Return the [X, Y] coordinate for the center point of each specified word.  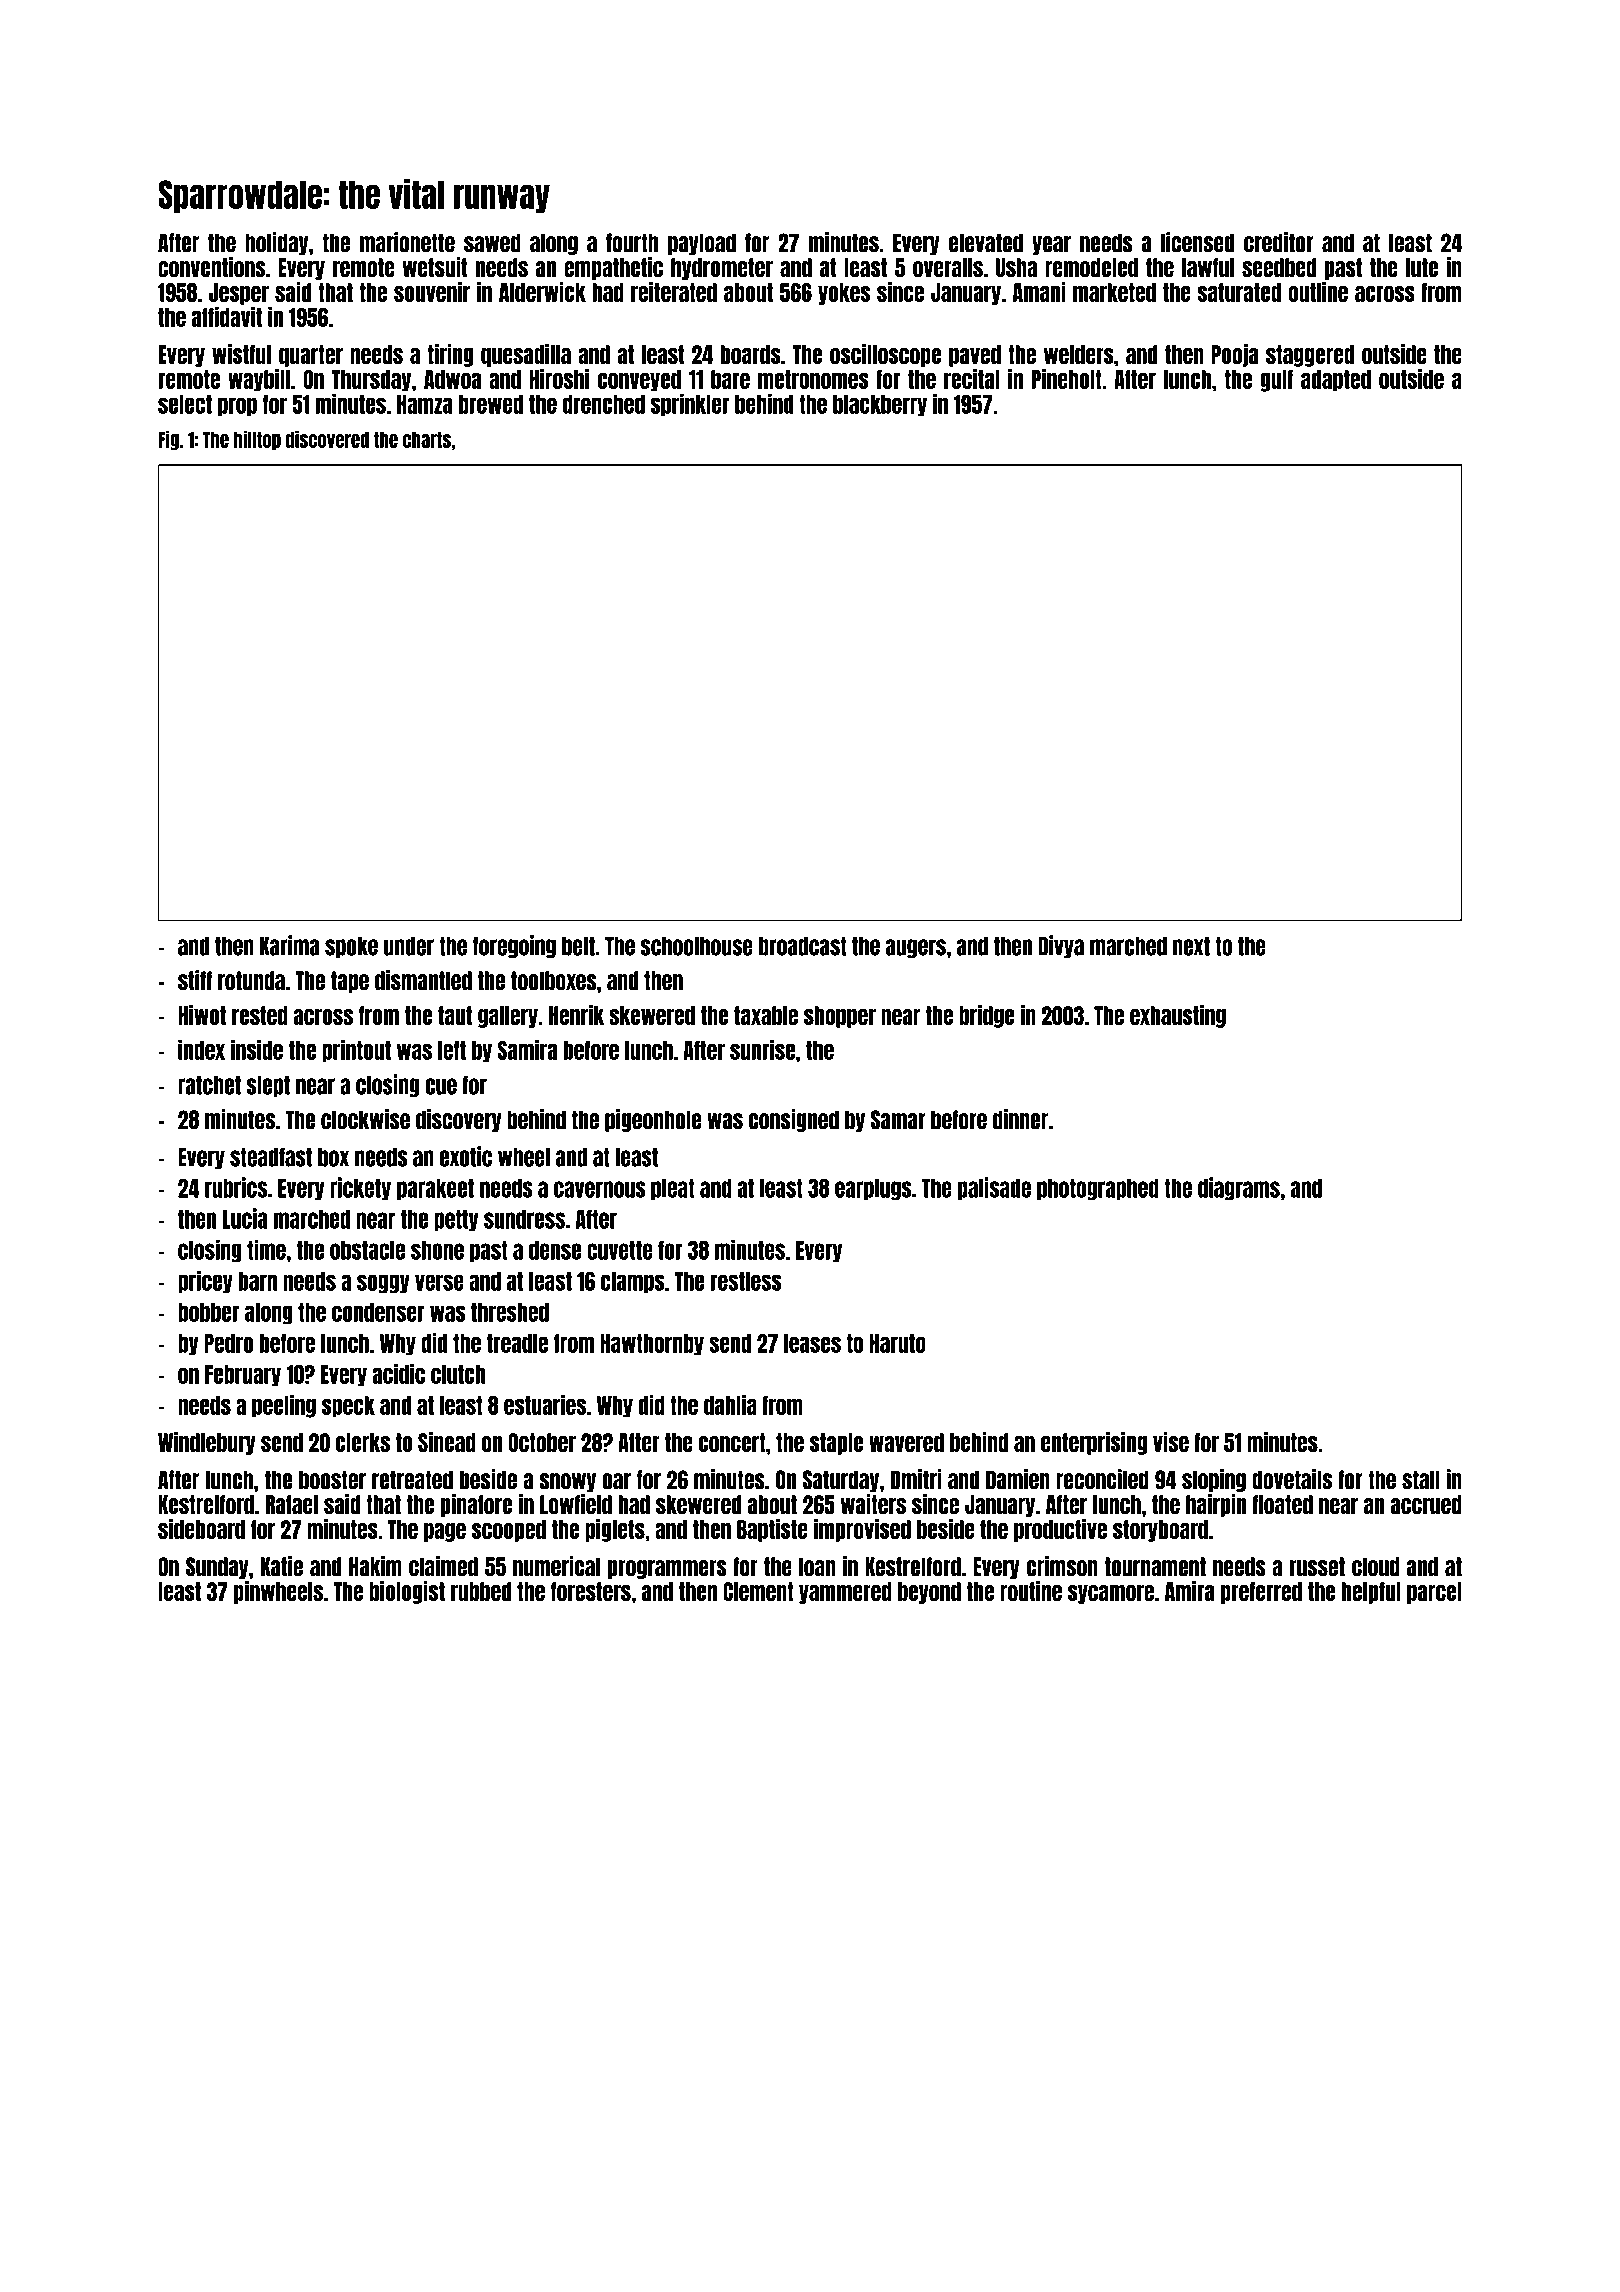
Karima [289, 945]
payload [702, 244]
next [1191, 946]
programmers [667, 1569]
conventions [211, 267]
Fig [168, 440]
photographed [1098, 1190]
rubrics [236, 1187]
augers [916, 948]
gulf [1276, 381]
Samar [898, 1120]
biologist [407, 1592]
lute [1422, 268]
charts [427, 439]
